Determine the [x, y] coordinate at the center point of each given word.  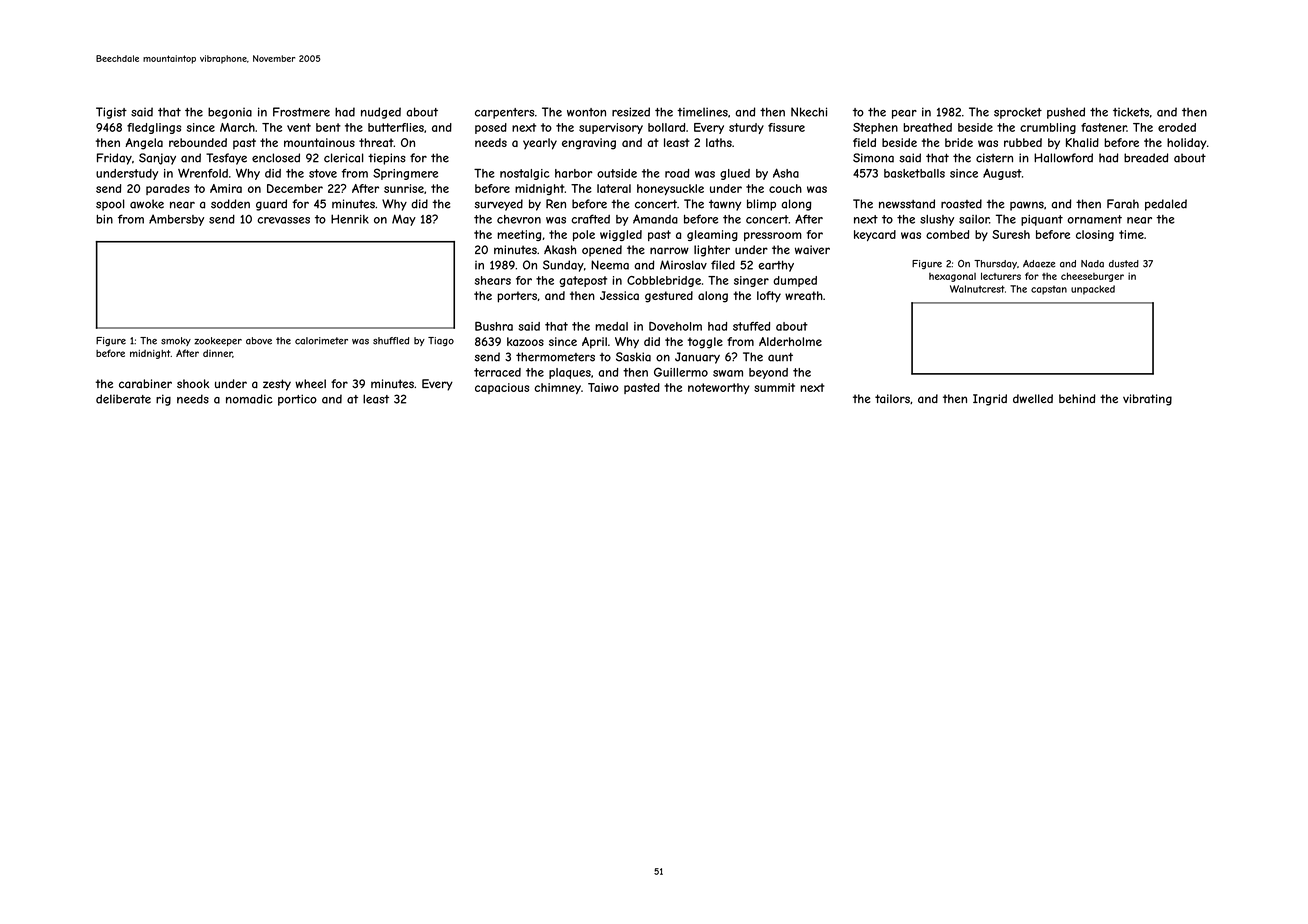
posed [491, 128]
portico [297, 400]
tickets [1131, 112]
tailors [892, 398]
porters [517, 297]
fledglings [154, 128]
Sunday [563, 266]
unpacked [1093, 290]
